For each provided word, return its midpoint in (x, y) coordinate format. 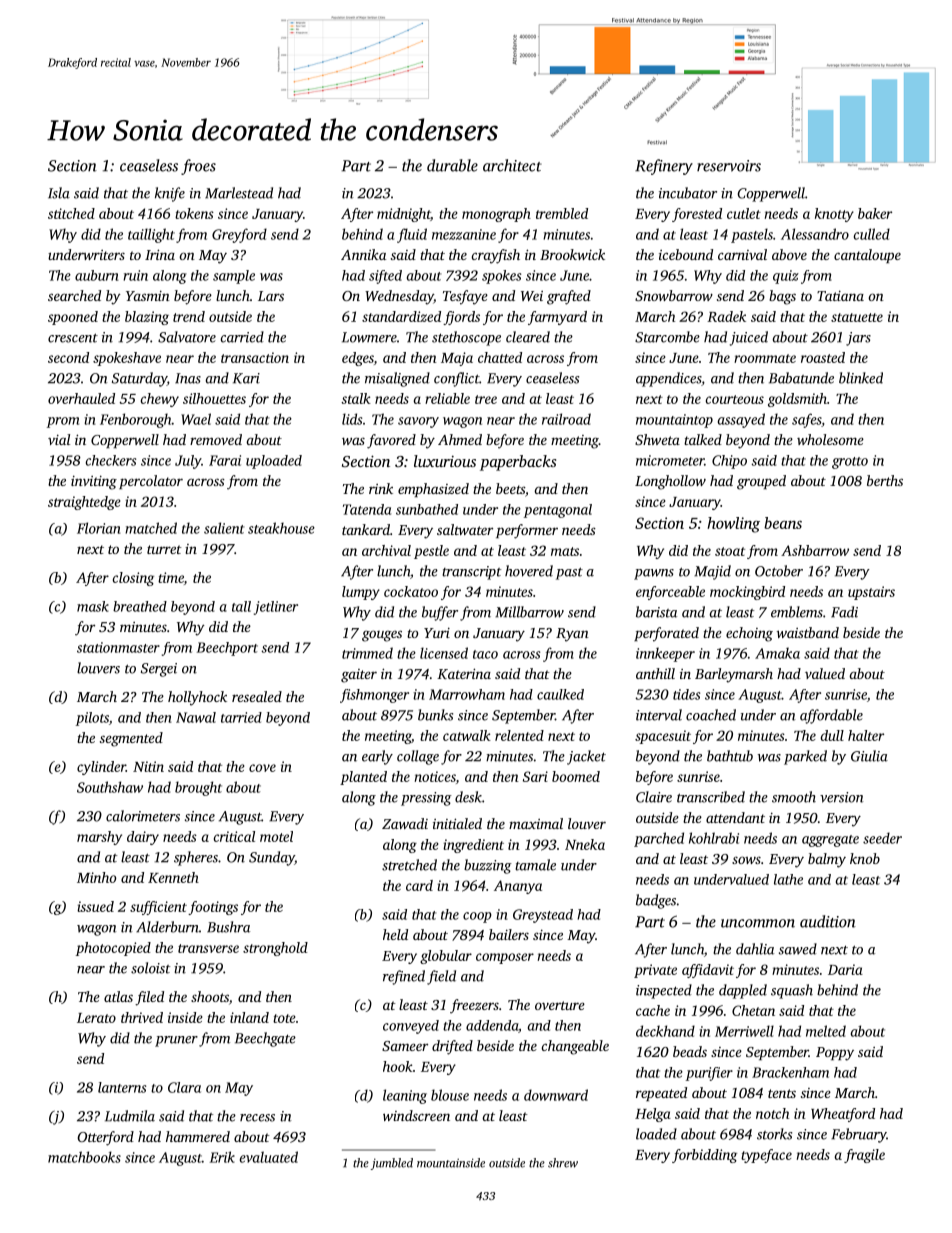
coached (711, 715)
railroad (566, 419)
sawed (798, 949)
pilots (92, 719)
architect (512, 165)
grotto (850, 463)
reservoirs (729, 166)
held (395, 934)
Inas (188, 378)
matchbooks (84, 1157)
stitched (71, 213)
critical (234, 836)
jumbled (392, 1164)
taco (485, 654)
